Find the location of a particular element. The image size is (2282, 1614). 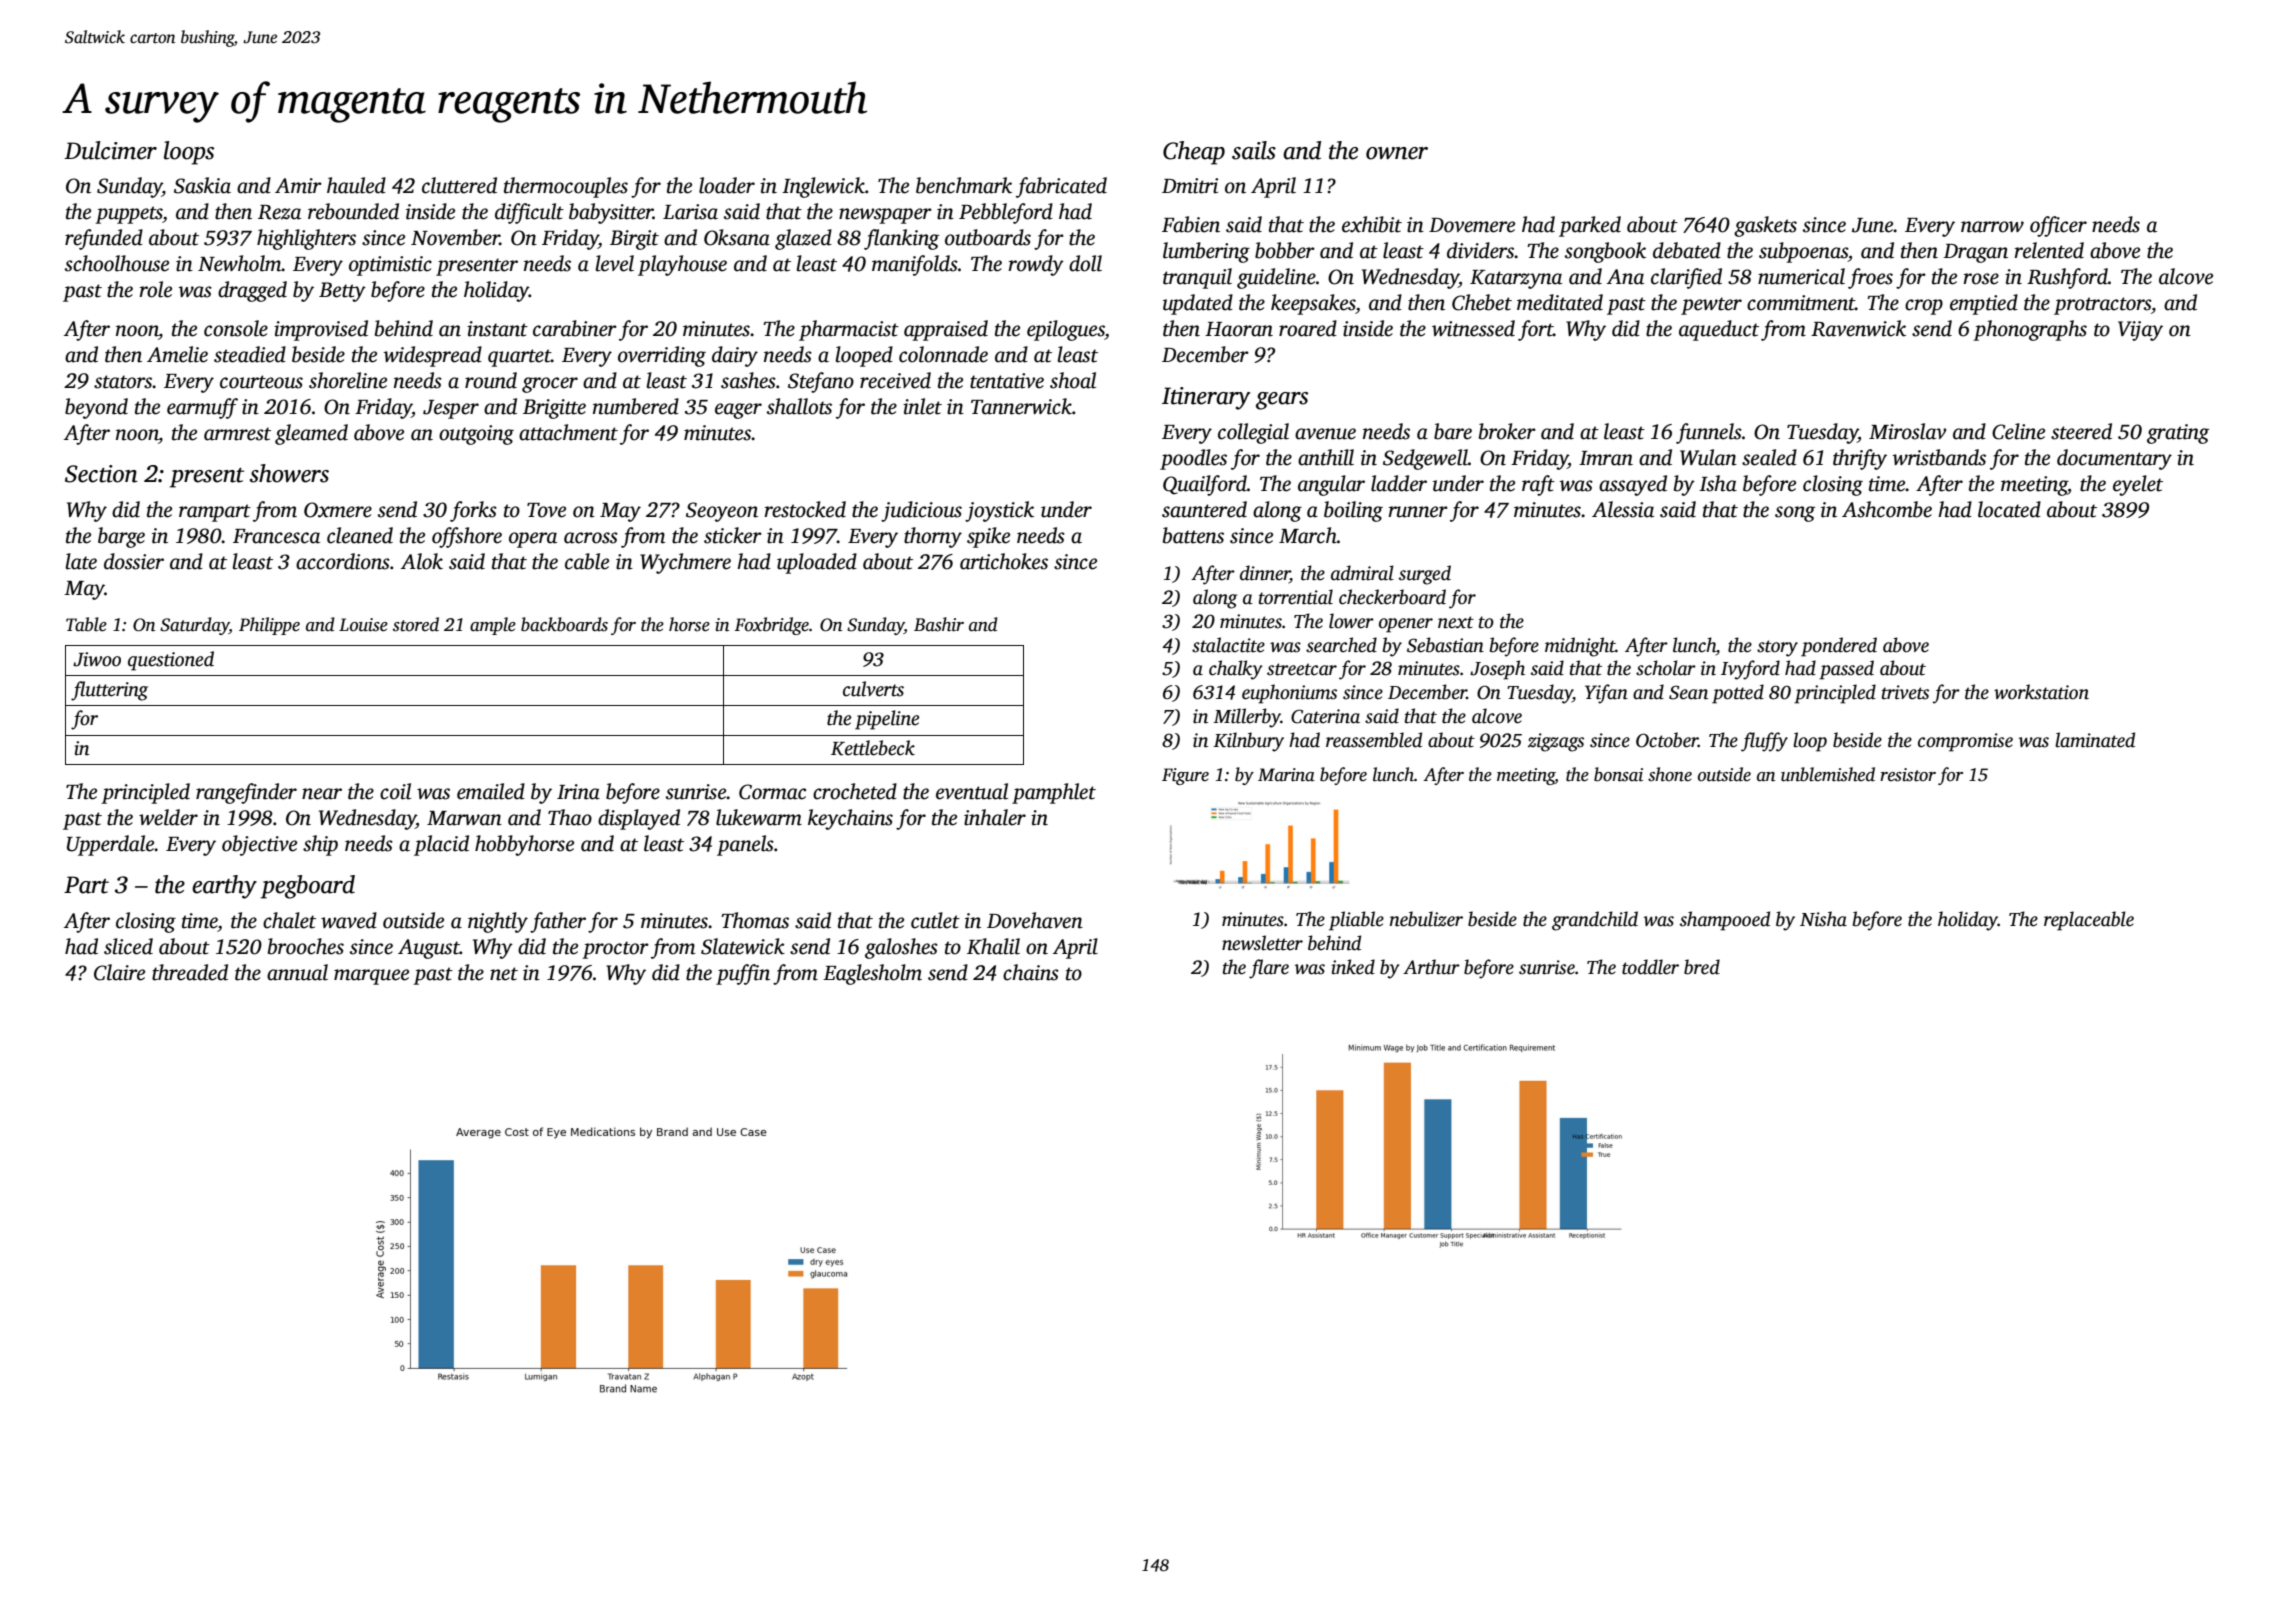

questioned is located at coordinates (171, 661).
